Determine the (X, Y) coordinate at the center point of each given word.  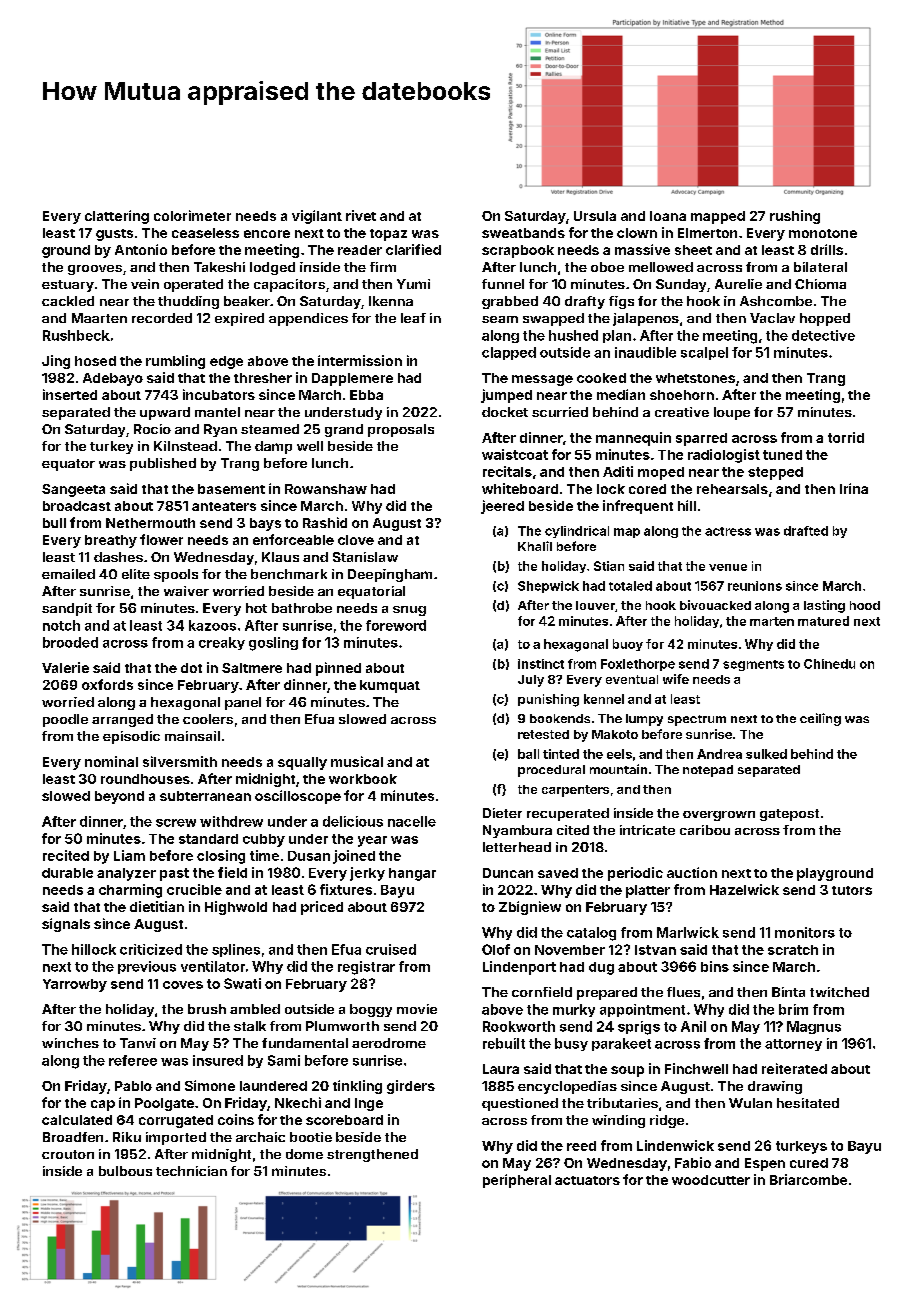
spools (176, 575)
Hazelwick (744, 889)
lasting (824, 606)
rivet (361, 215)
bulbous (125, 1171)
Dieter (502, 813)
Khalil (535, 546)
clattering (117, 217)
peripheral (517, 1181)
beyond (119, 797)
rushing (795, 217)
